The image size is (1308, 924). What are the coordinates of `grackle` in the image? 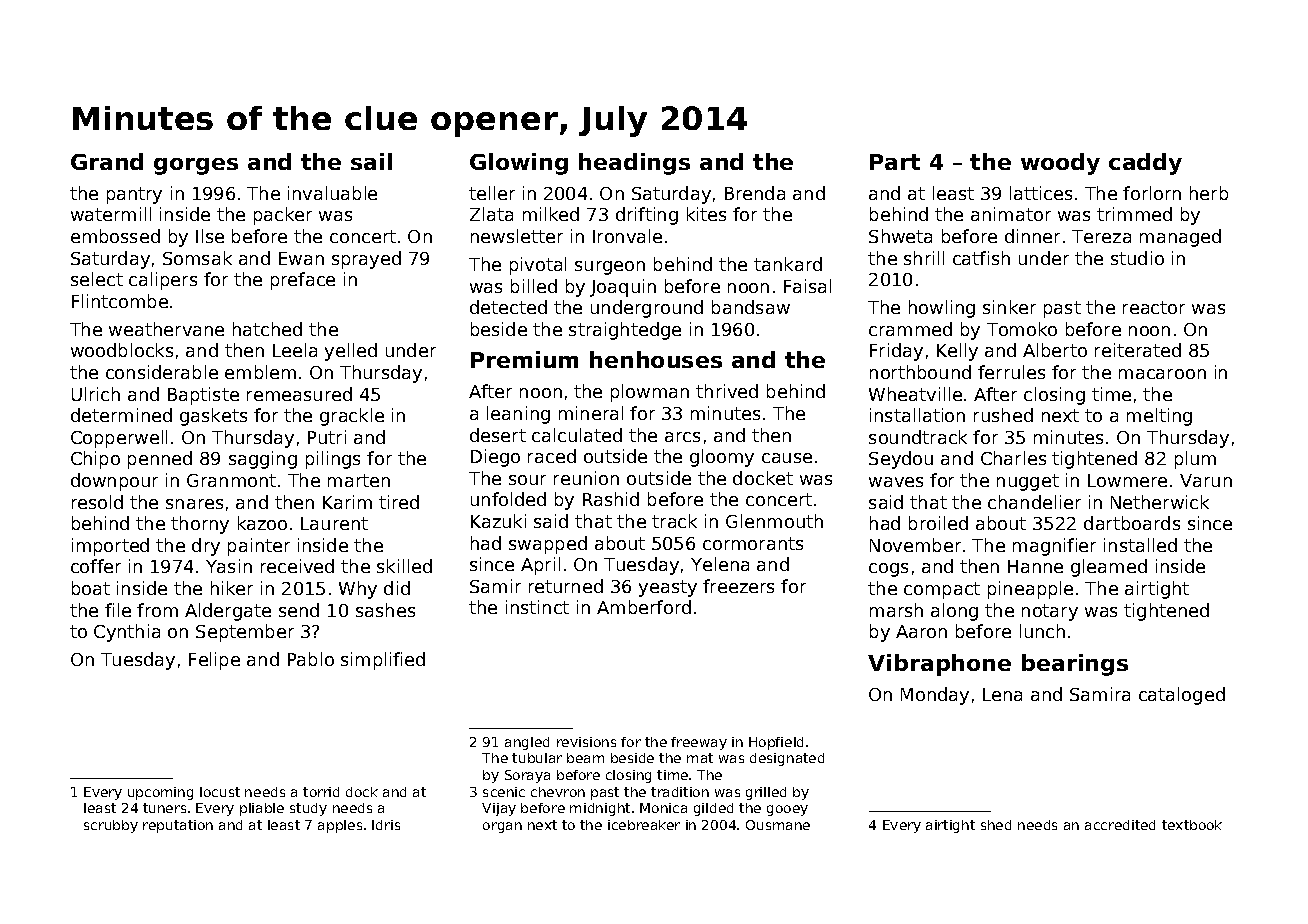 It's located at (352, 417).
